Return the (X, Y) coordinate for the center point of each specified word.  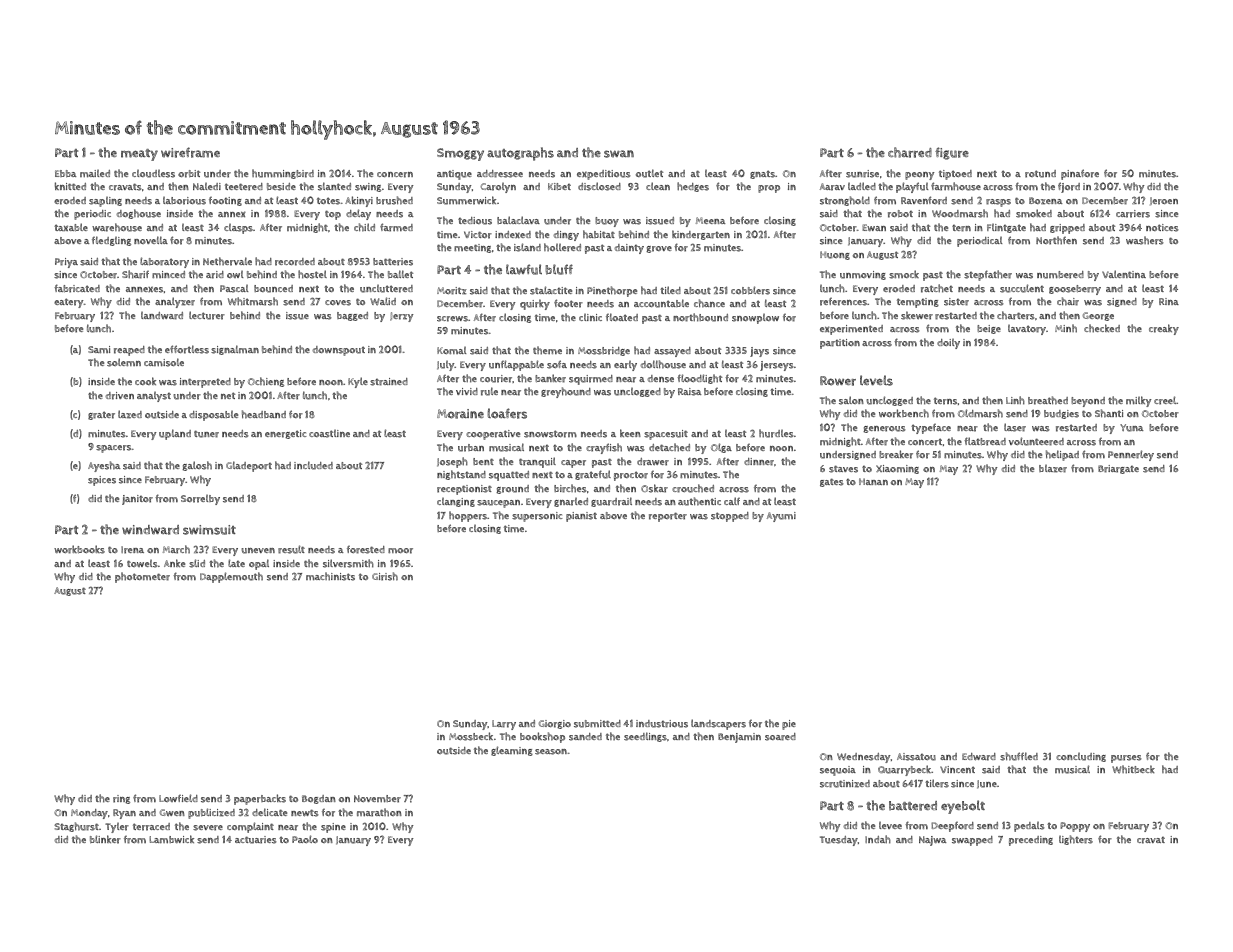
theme (547, 350)
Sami (99, 349)
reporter (668, 517)
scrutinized (845, 784)
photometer (142, 577)
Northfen (1056, 240)
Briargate (1118, 469)
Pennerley (1131, 455)
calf (732, 501)
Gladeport (249, 466)
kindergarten (701, 235)
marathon (379, 812)
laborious (184, 201)
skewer (917, 315)
